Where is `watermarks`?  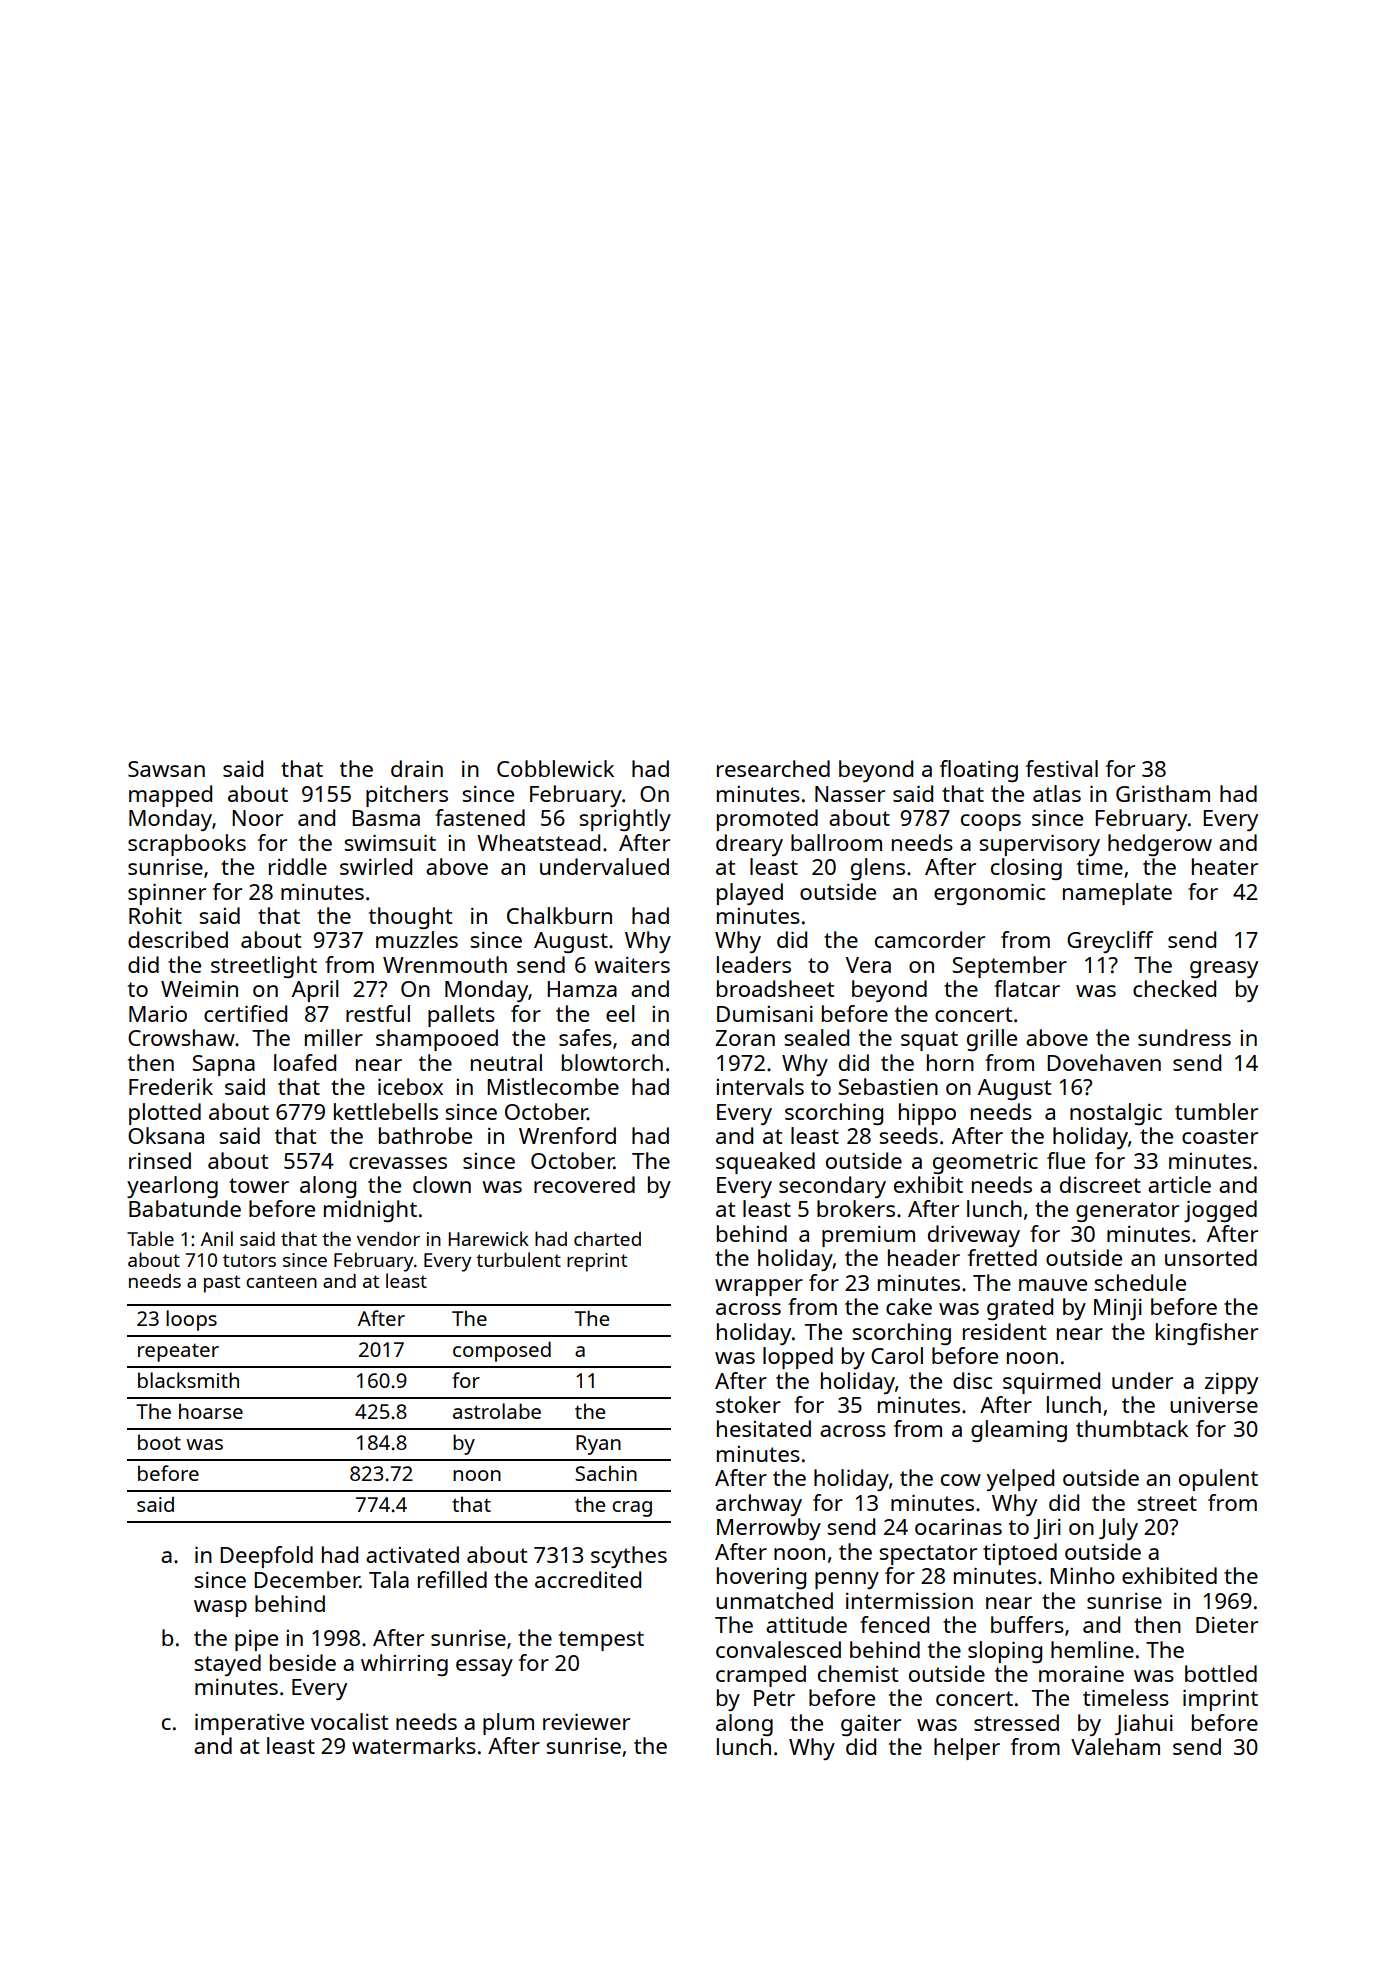
watermarks is located at coordinates (414, 1745).
